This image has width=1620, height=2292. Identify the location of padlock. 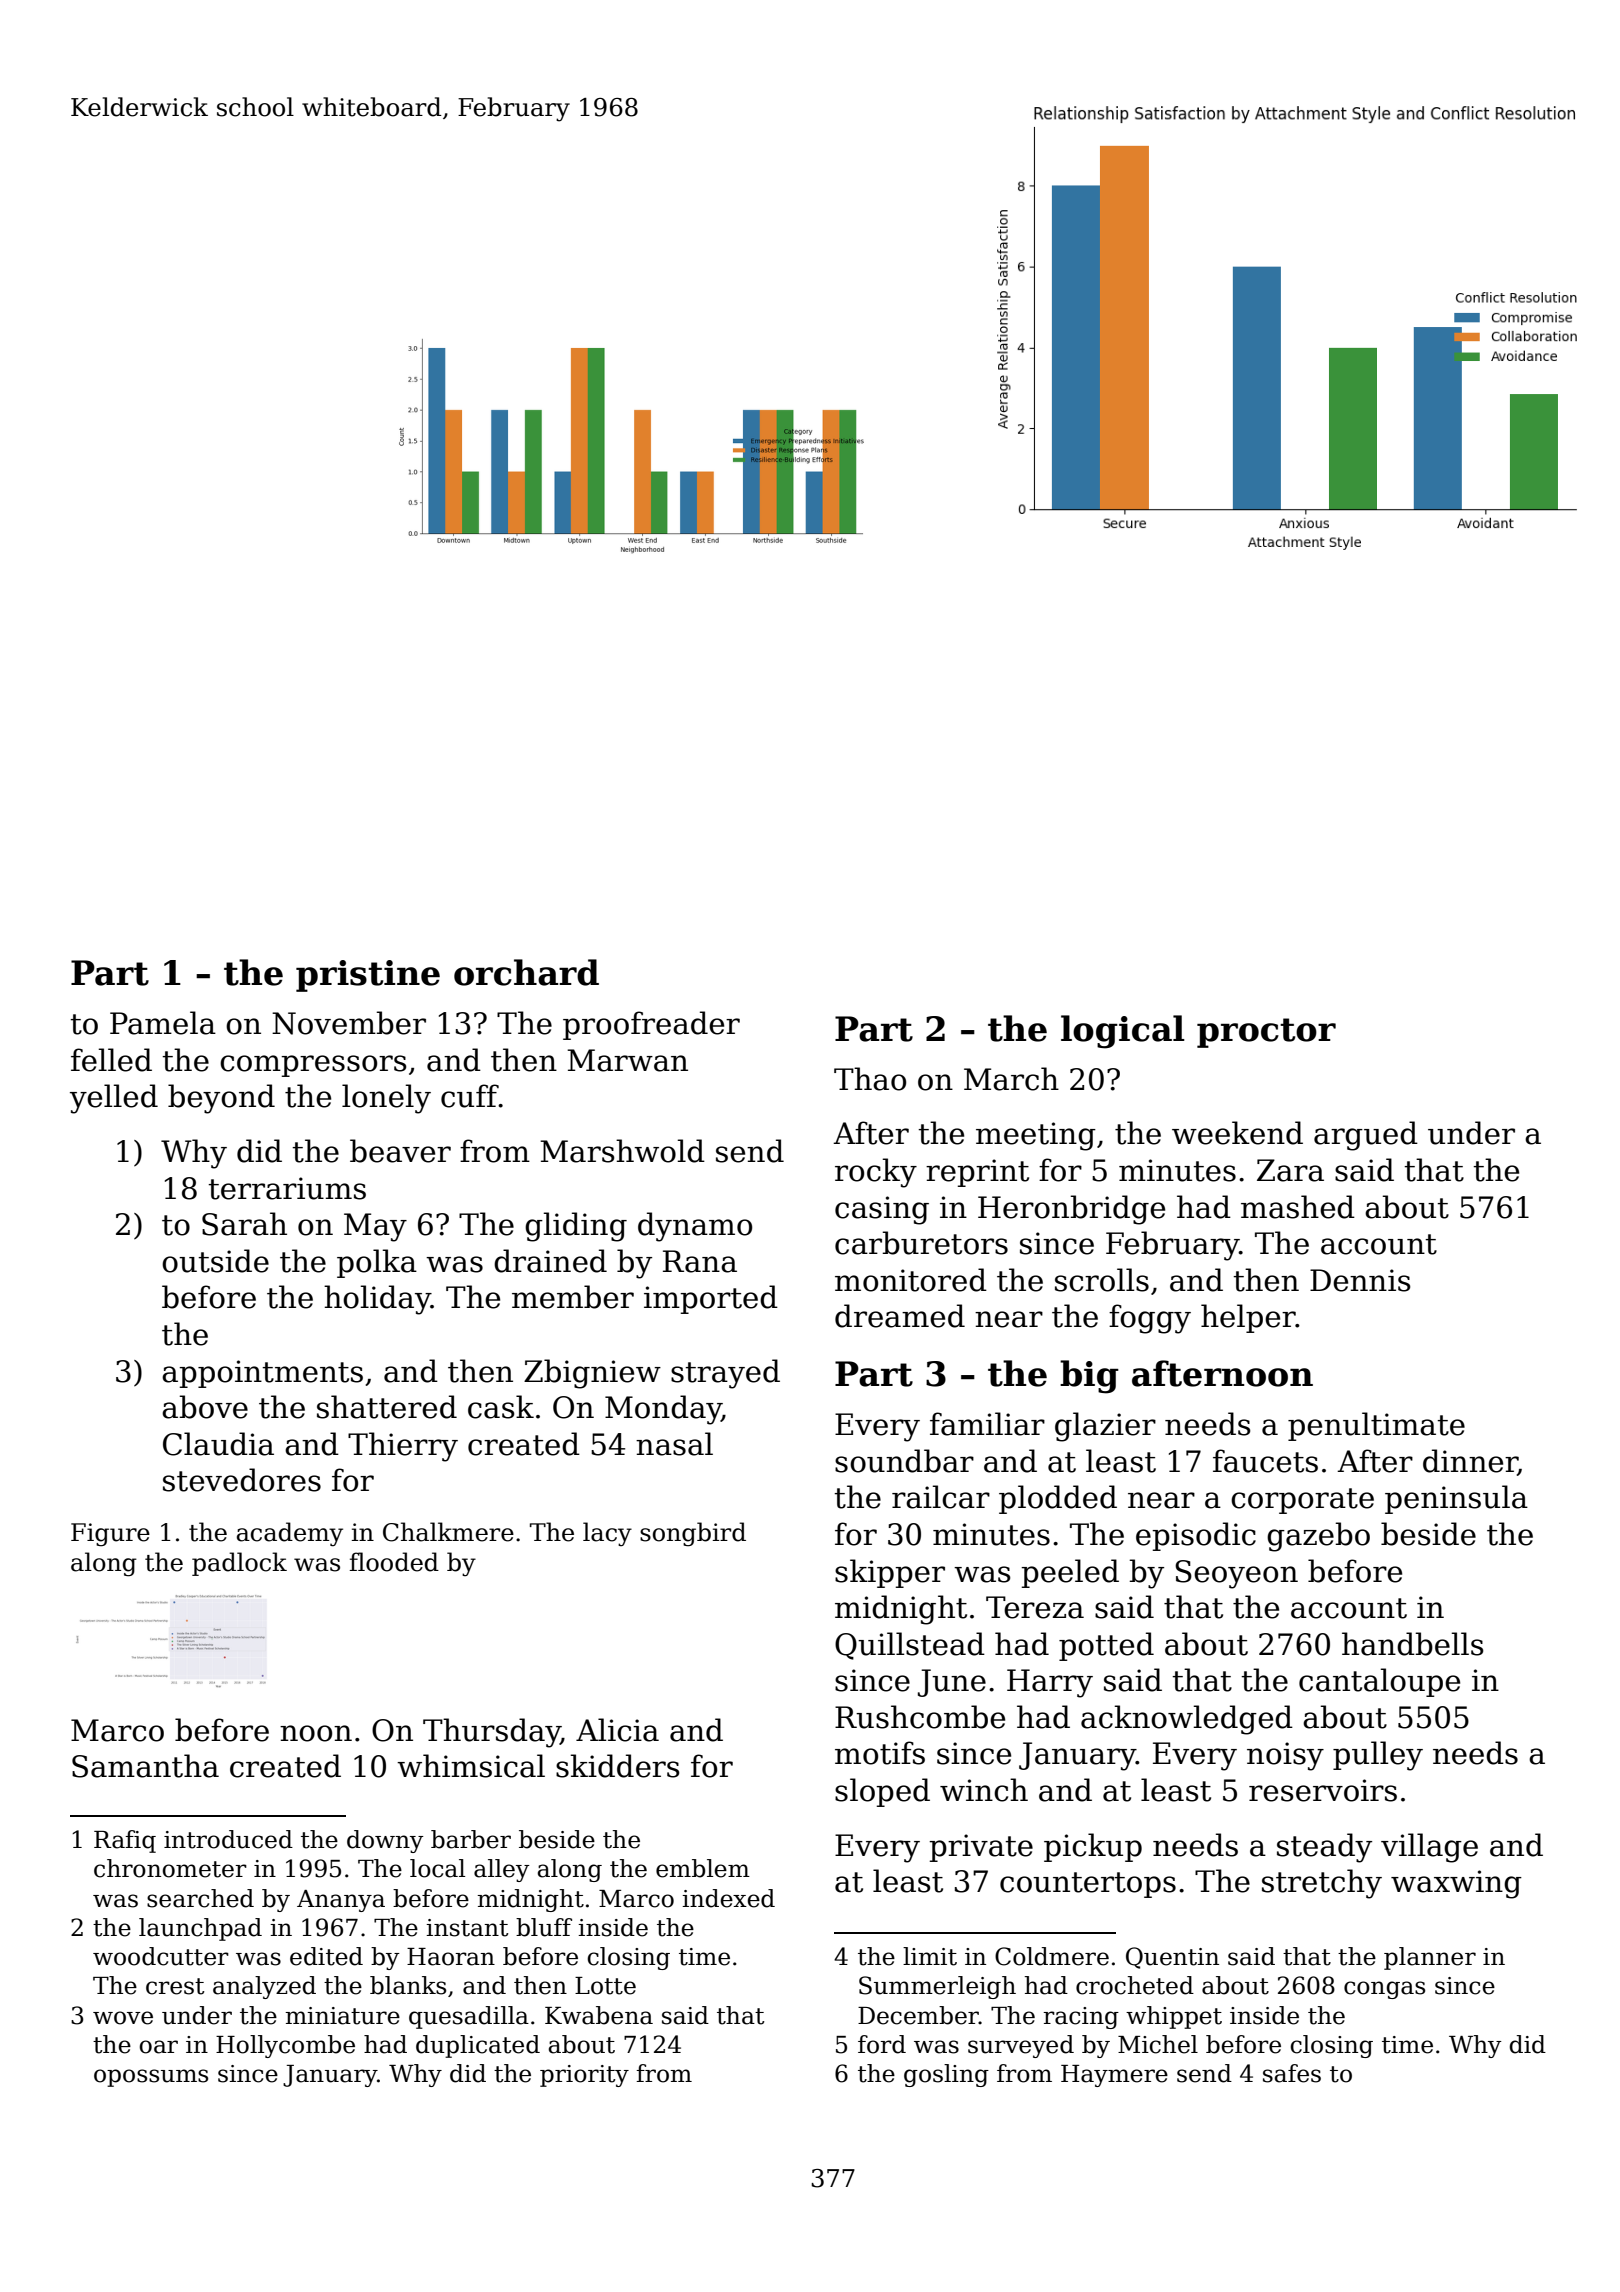
(239, 1564).
